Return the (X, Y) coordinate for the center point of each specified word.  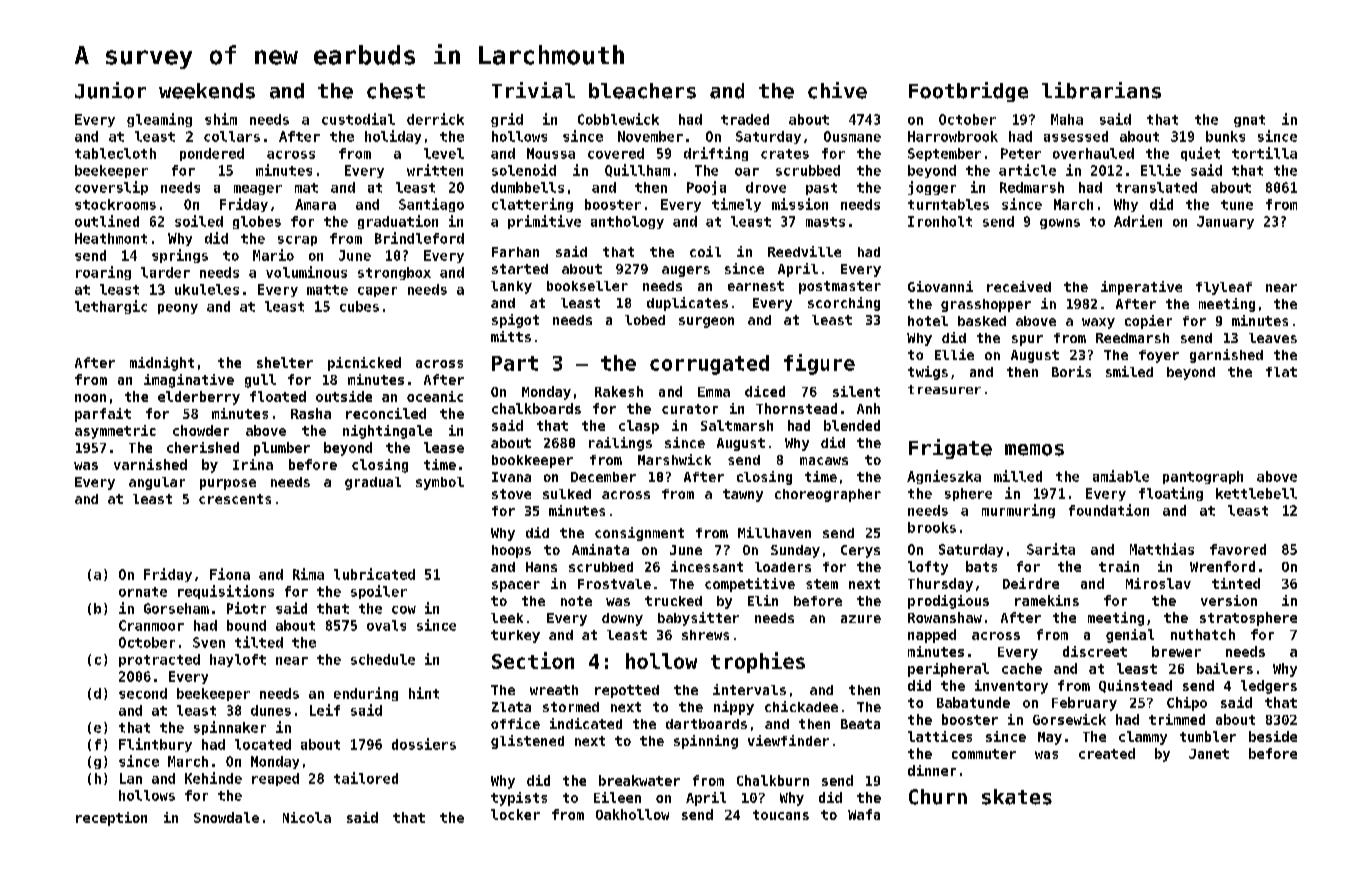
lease (444, 447)
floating (1171, 494)
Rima (308, 574)
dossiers (424, 744)
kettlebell (1256, 493)
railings (620, 444)
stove (511, 494)
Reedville (804, 251)
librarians (1101, 90)
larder (165, 272)
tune (1237, 205)
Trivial (533, 90)
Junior (110, 90)
